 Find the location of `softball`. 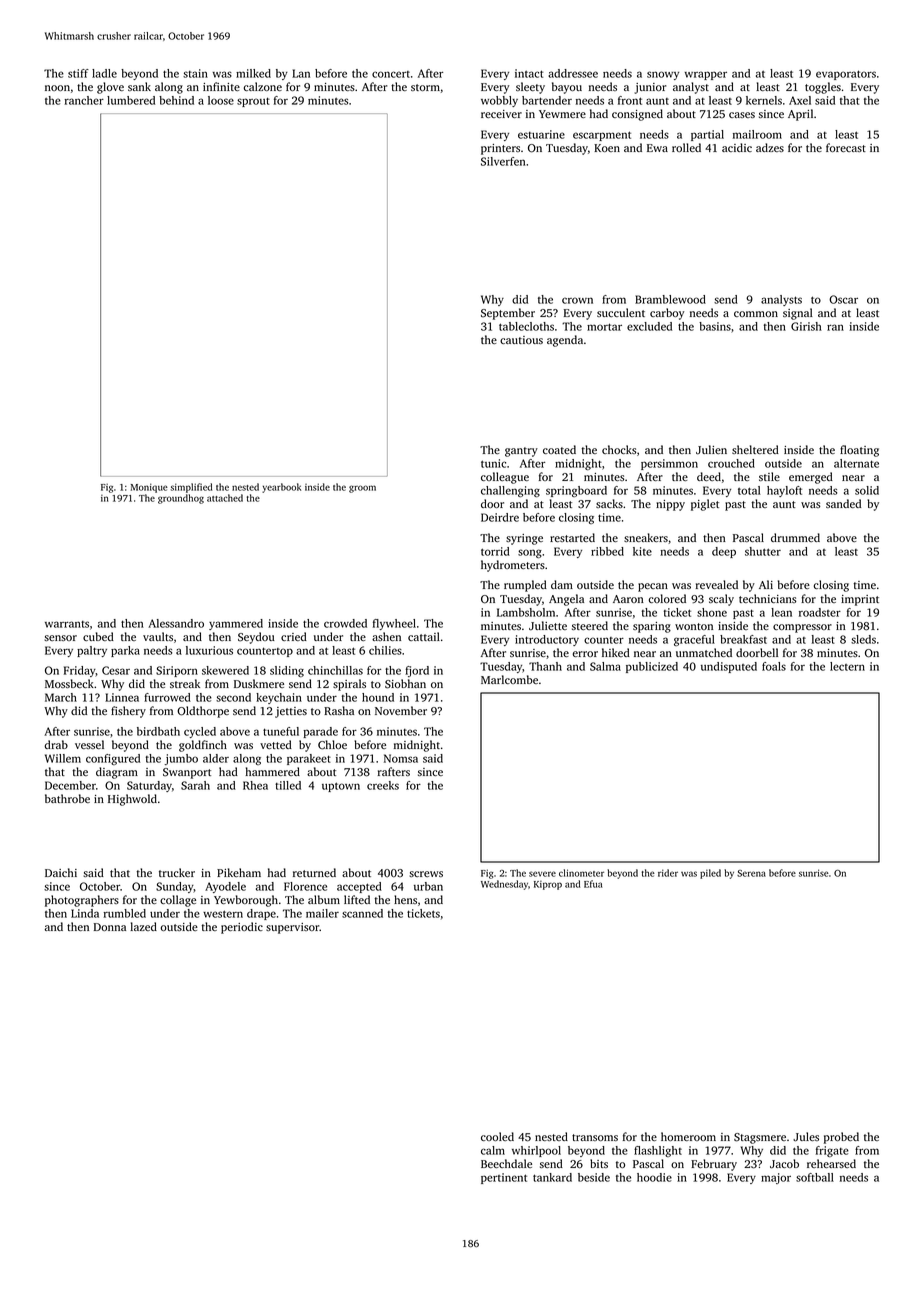

softball is located at coordinates (815, 1177).
